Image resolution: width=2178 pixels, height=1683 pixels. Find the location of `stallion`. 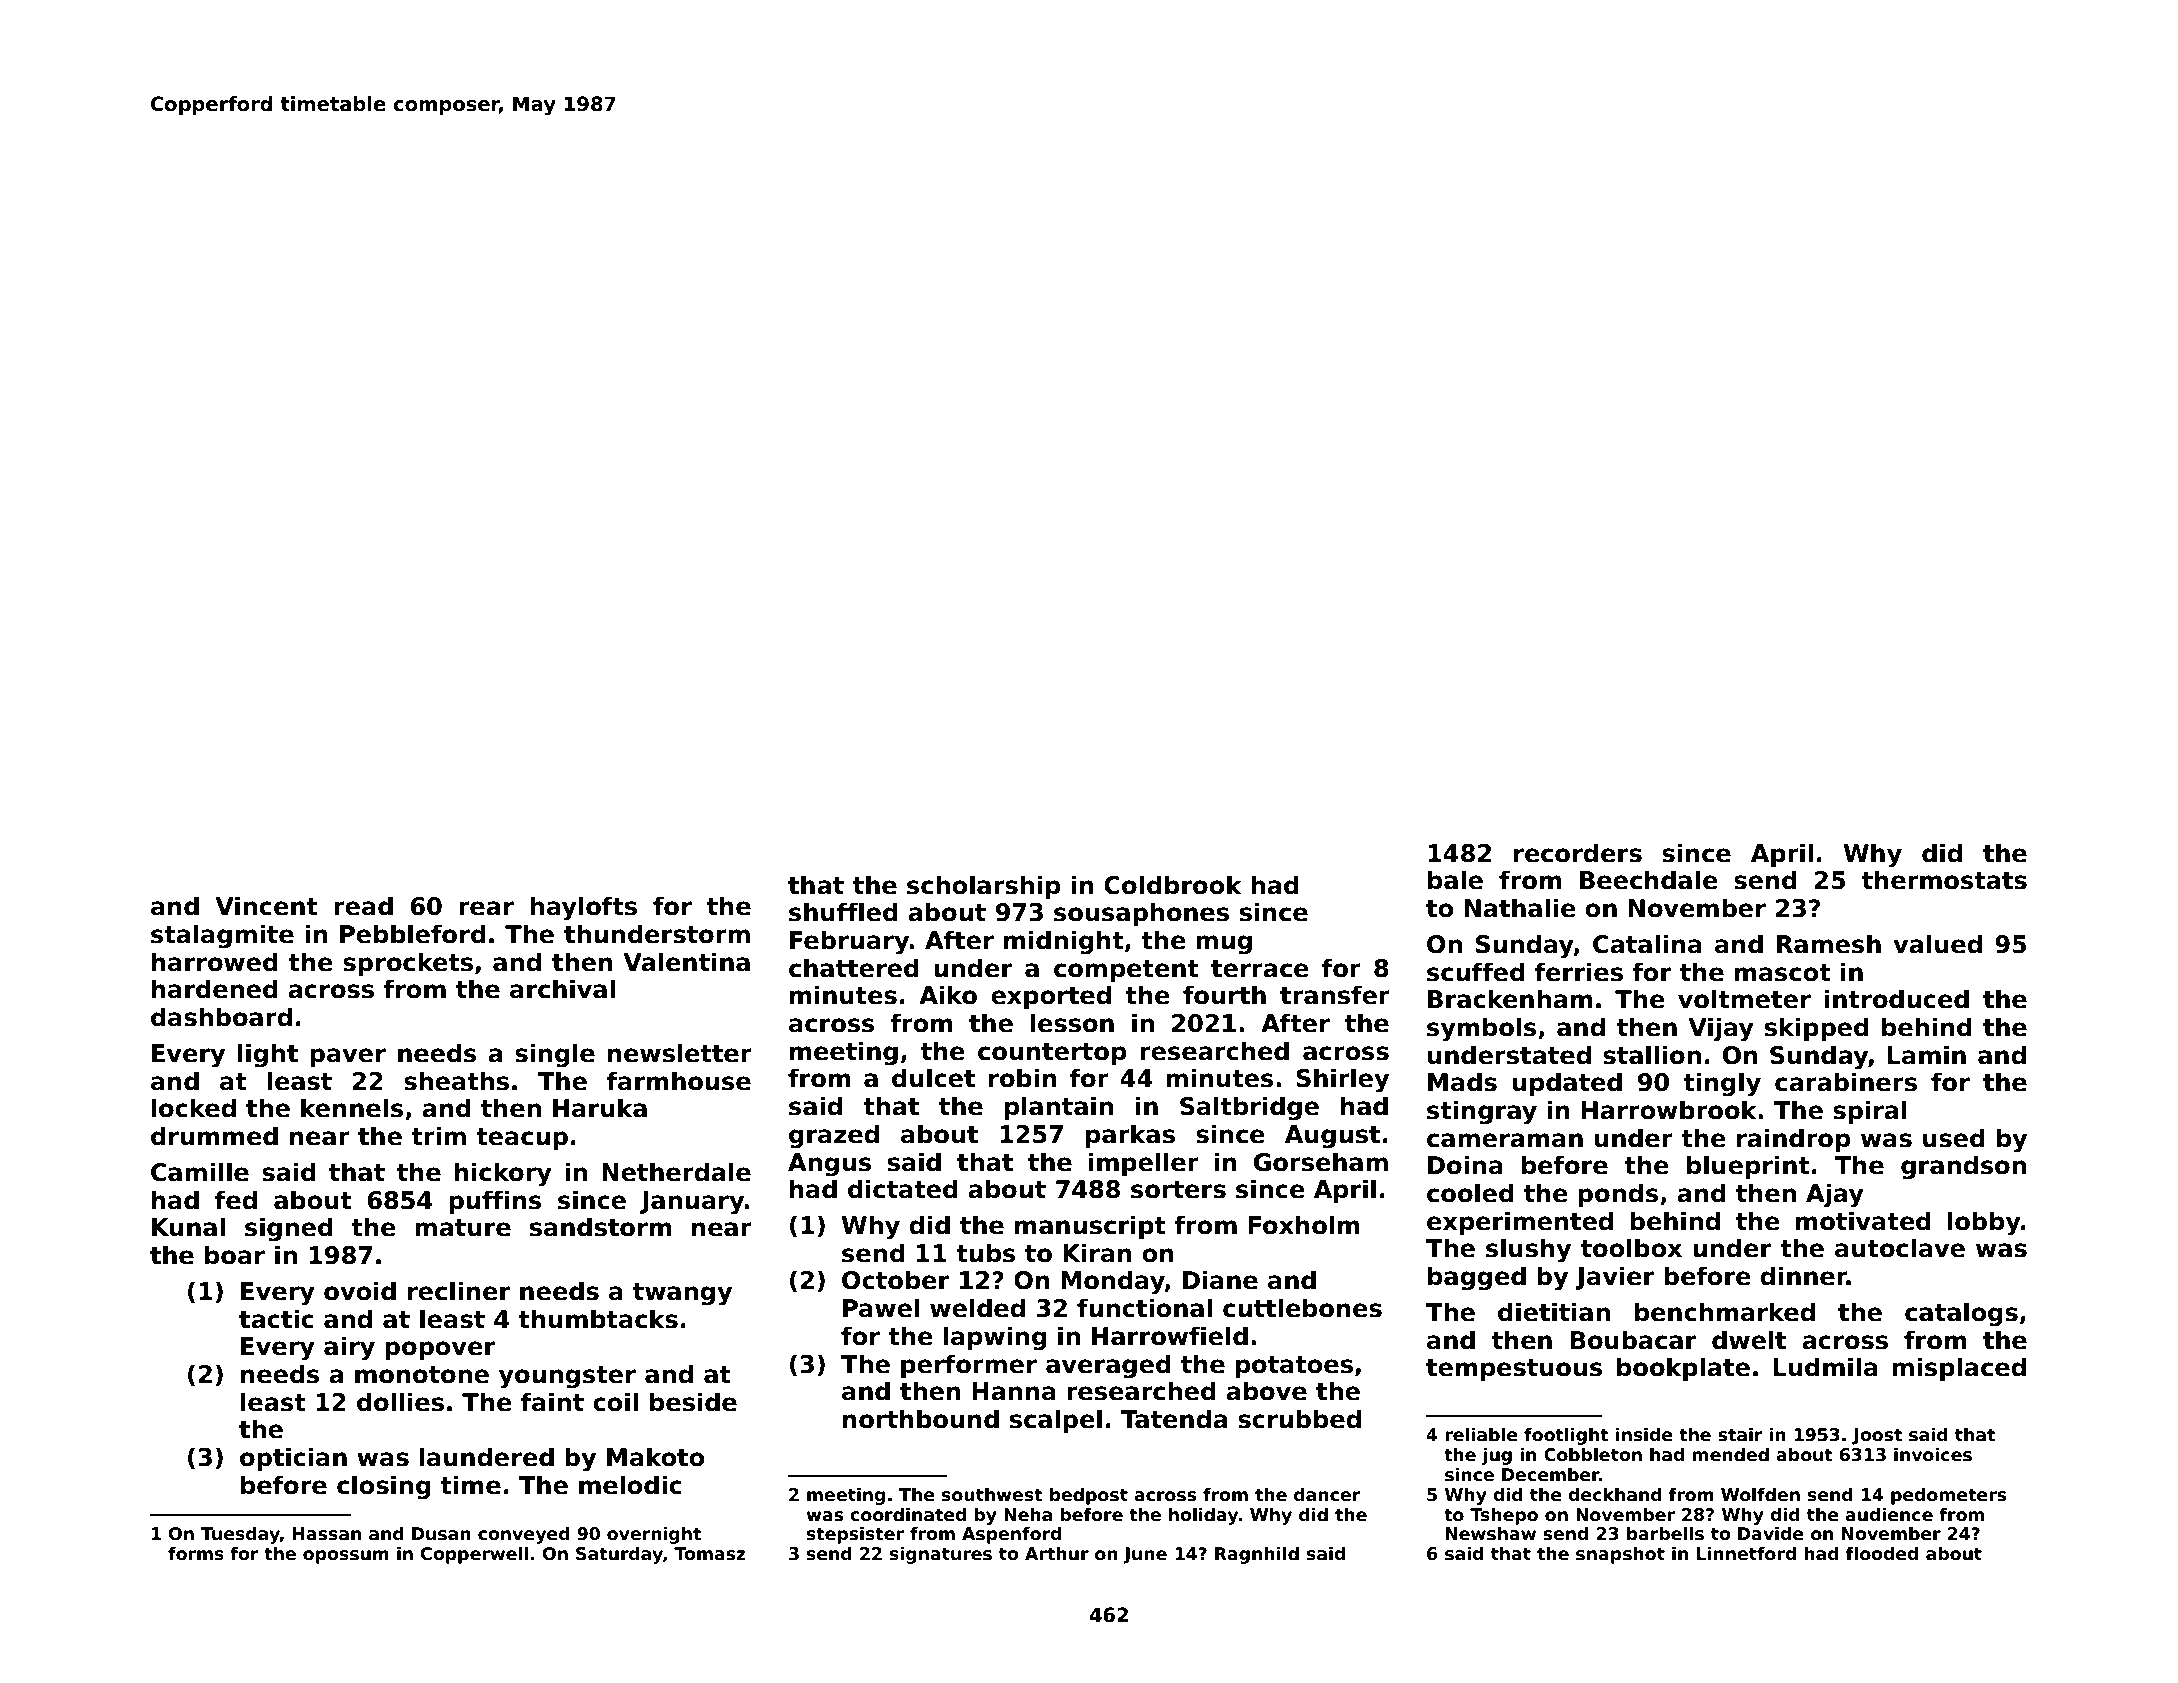

stallion is located at coordinates (1652, 1055).
